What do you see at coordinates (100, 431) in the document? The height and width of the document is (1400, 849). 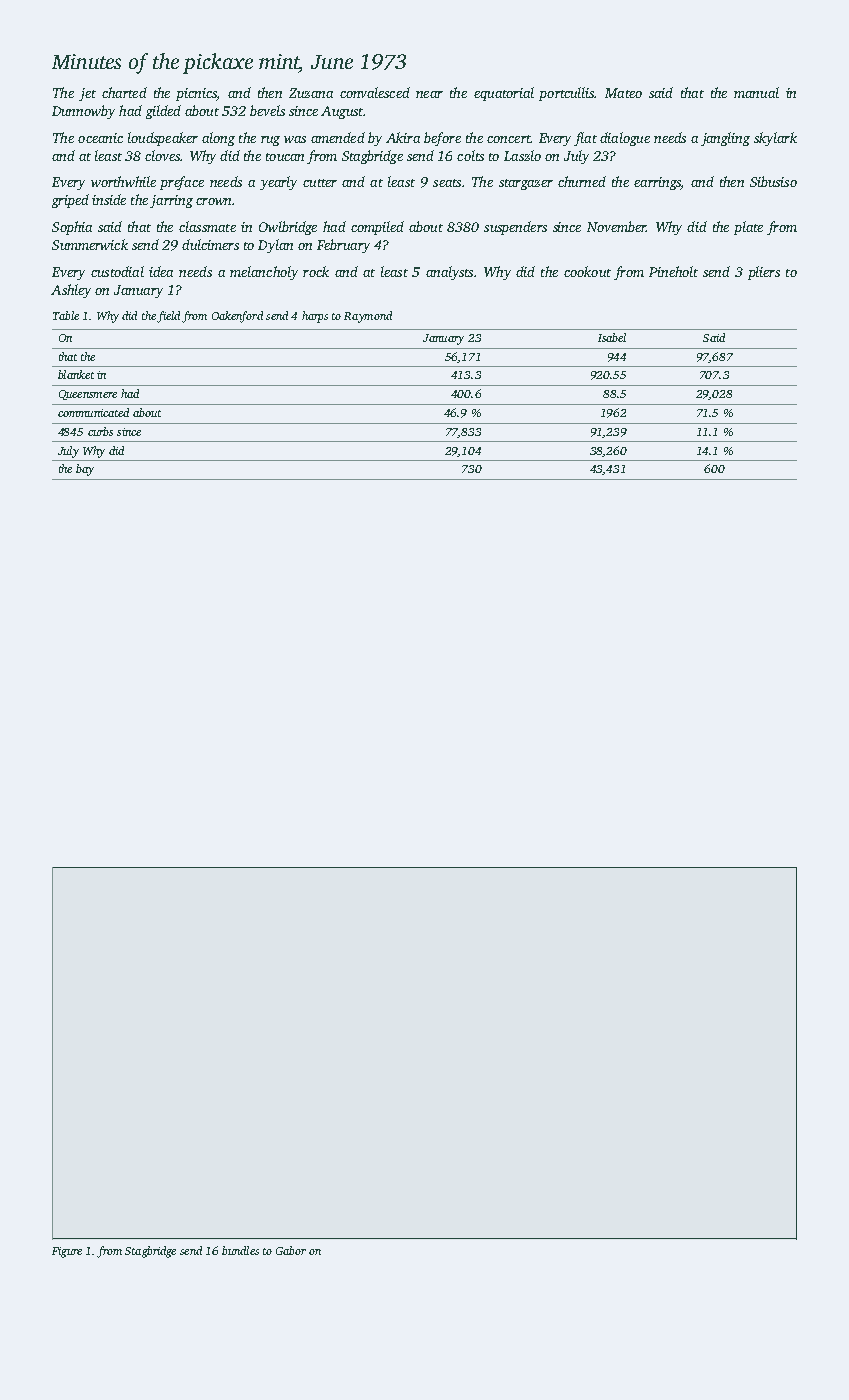 I see `curbs` at bounding box center [100, 431].
